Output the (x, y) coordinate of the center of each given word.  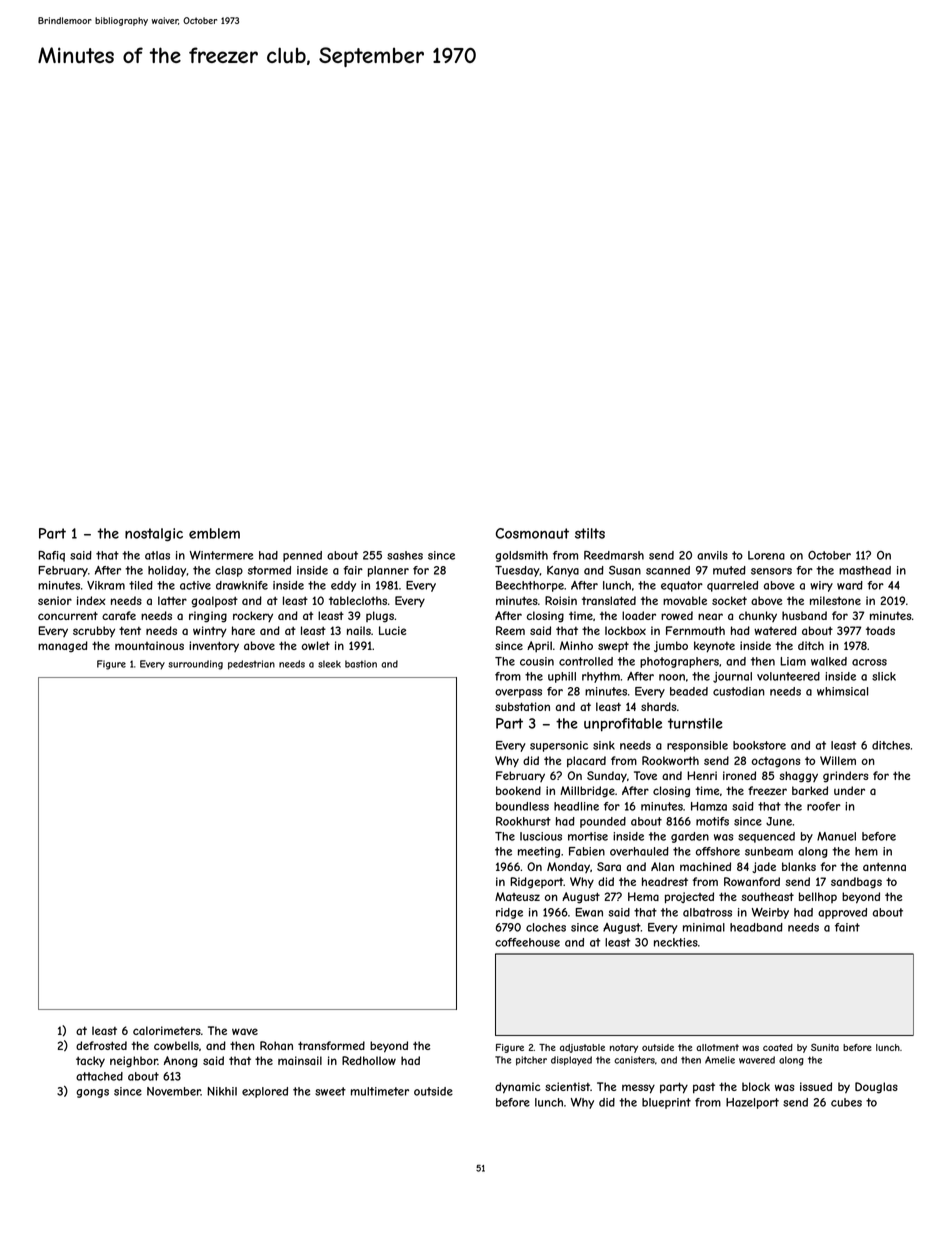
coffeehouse (527, 942)
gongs (92, 1093)
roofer (824, 806)
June (779, 821)
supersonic (559, 746)
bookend (518, 790)
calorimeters (167, 1030)
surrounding (195, 665)
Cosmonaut (532, 533)
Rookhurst (523, 821)
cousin (537, 661)
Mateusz (517, 896)
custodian (739, 691)
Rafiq (51, 556)
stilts (590, 533)
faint (847, 927)
